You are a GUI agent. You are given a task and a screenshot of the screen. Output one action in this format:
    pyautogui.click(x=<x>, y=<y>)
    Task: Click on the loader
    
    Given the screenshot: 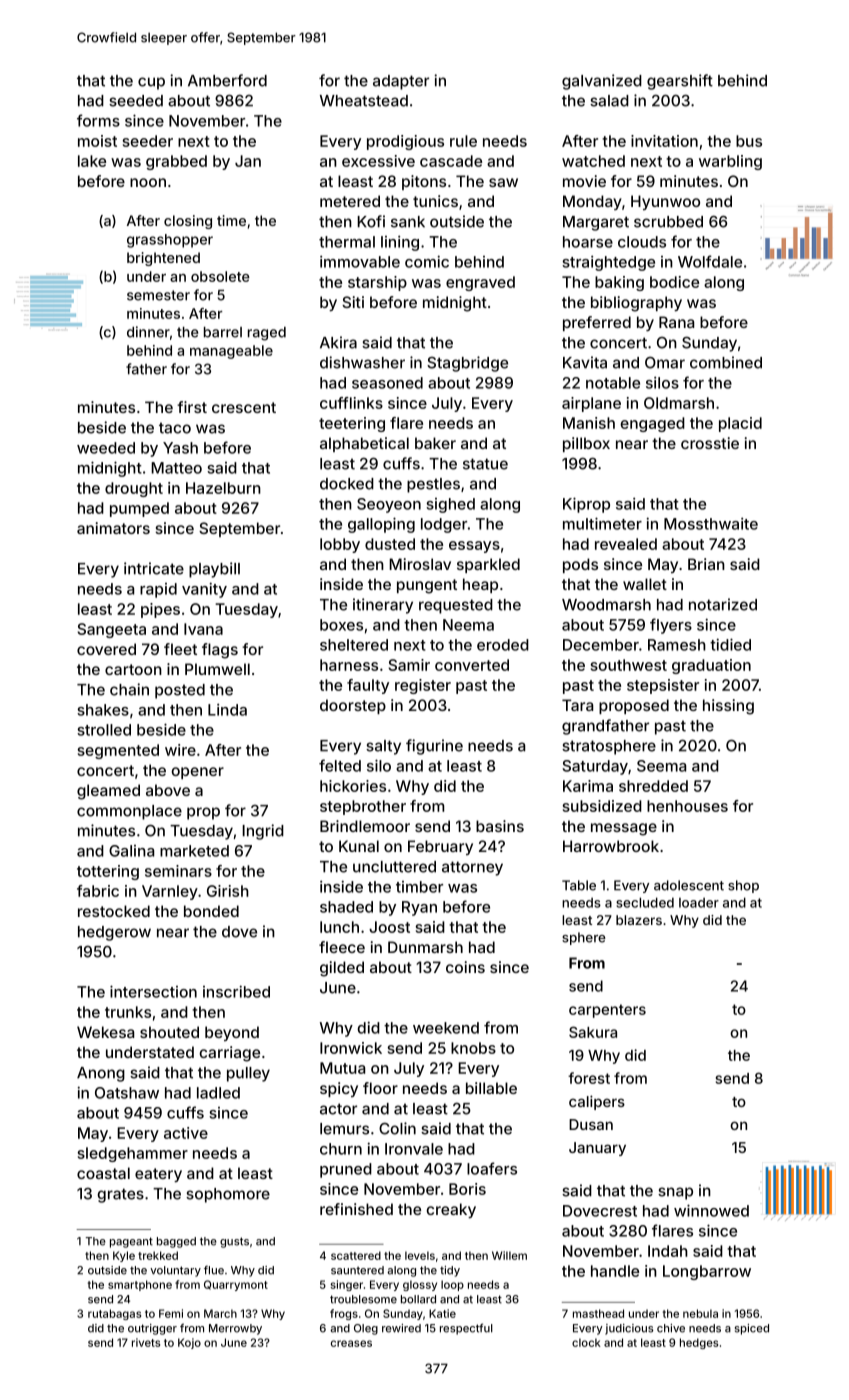 What is the action you would take?
    pyautogui.click(x=699, y=903)
